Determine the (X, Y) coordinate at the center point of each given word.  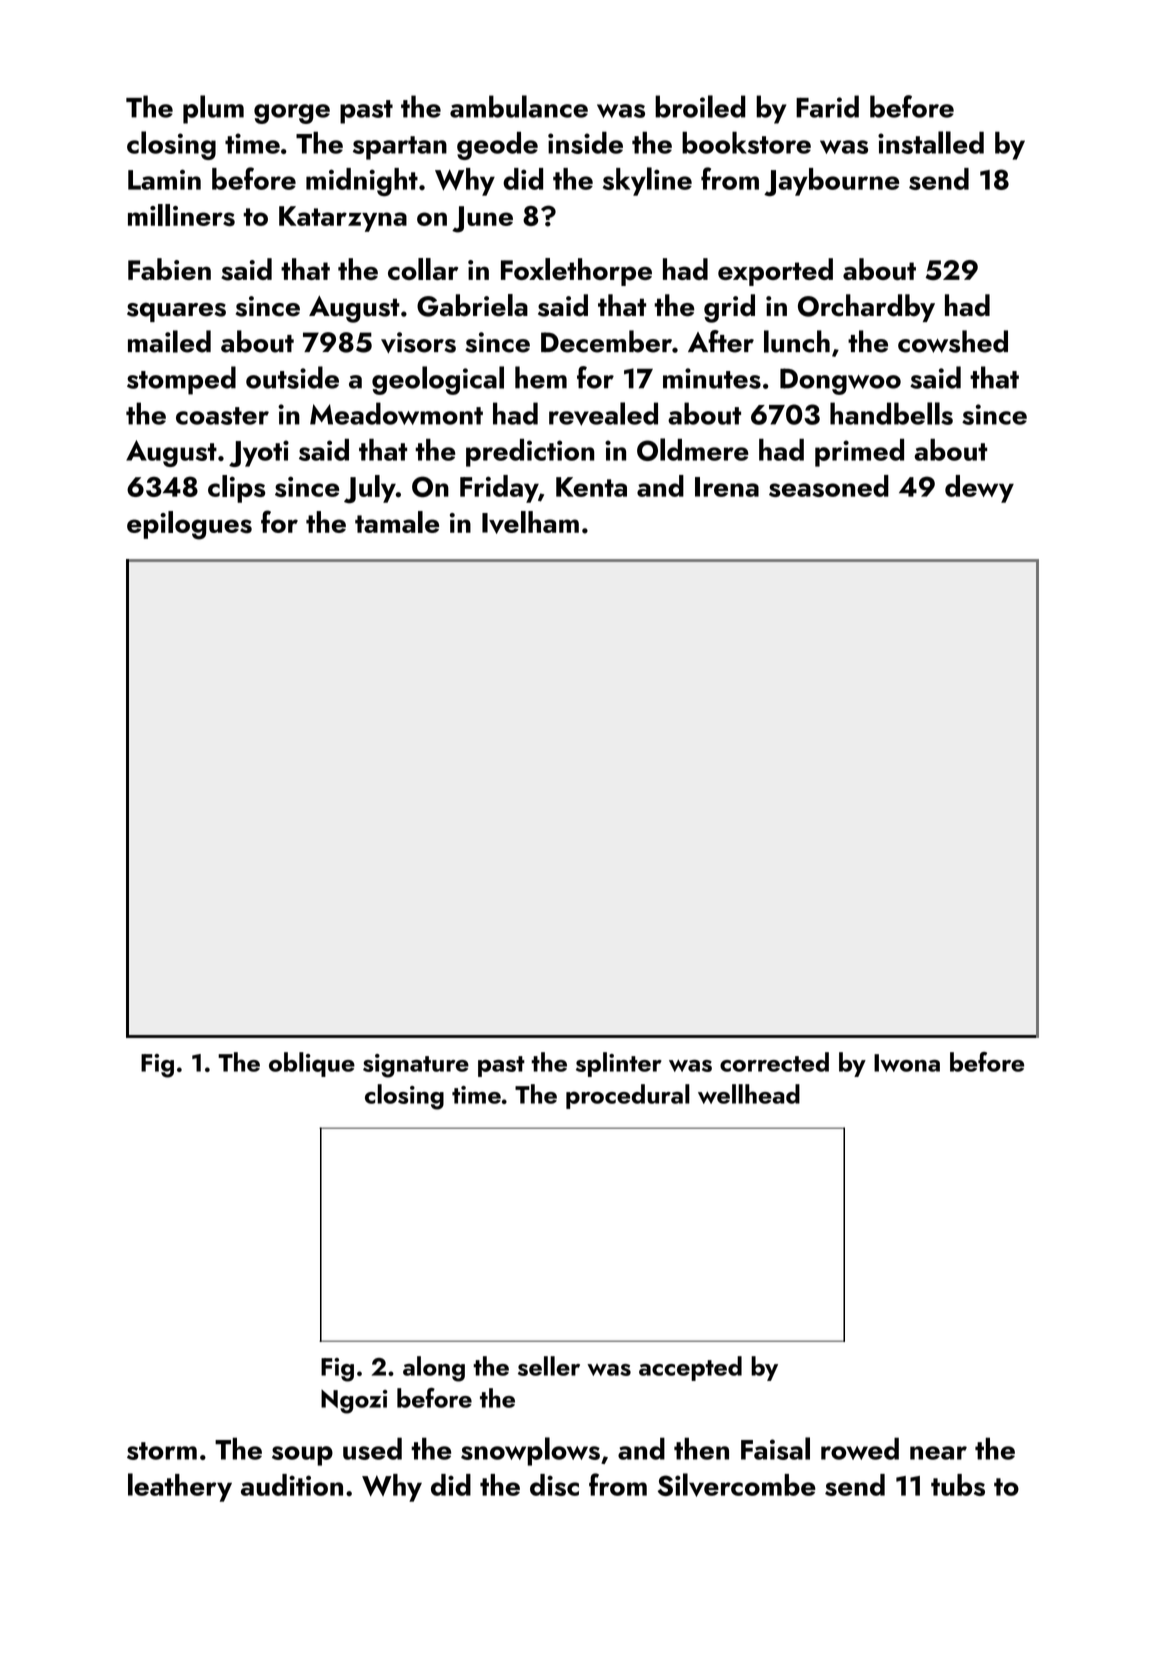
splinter (619, 1064)
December (606, 341)
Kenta (591, 487)
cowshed (953, 341)
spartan (400, 148)
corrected (774, 1062)
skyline (647, 181)
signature (416, 1066)
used (372, 1448)
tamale (397, 522)
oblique (312, 1064)
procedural (628, 1096)
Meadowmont (396, 413)
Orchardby (866, 308)
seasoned (829, 486)
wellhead (749, 1094)
